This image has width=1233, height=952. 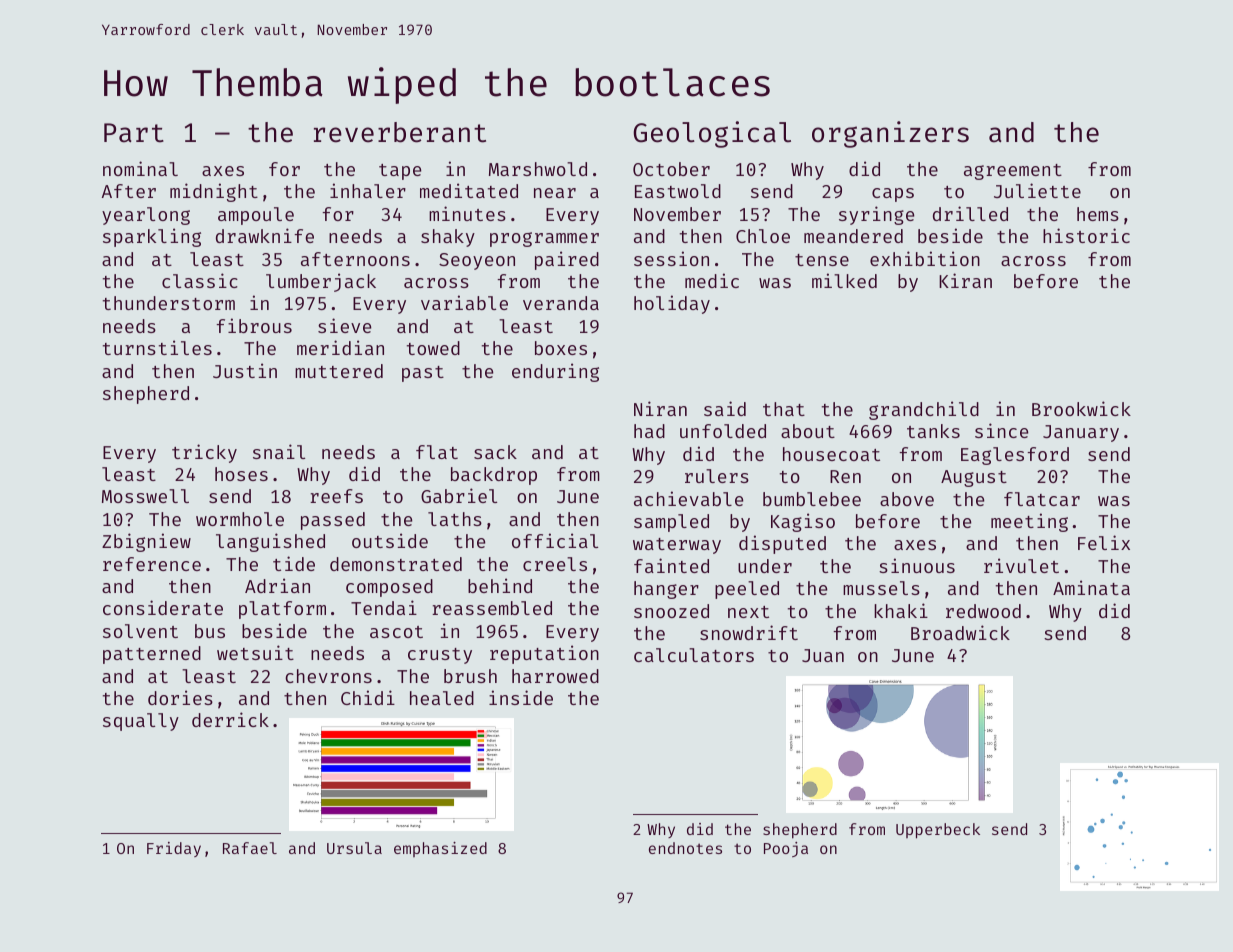 What do you see at coordinates (983, 611) in the image?
I see `redwood` at bounding box center [983, 611].
